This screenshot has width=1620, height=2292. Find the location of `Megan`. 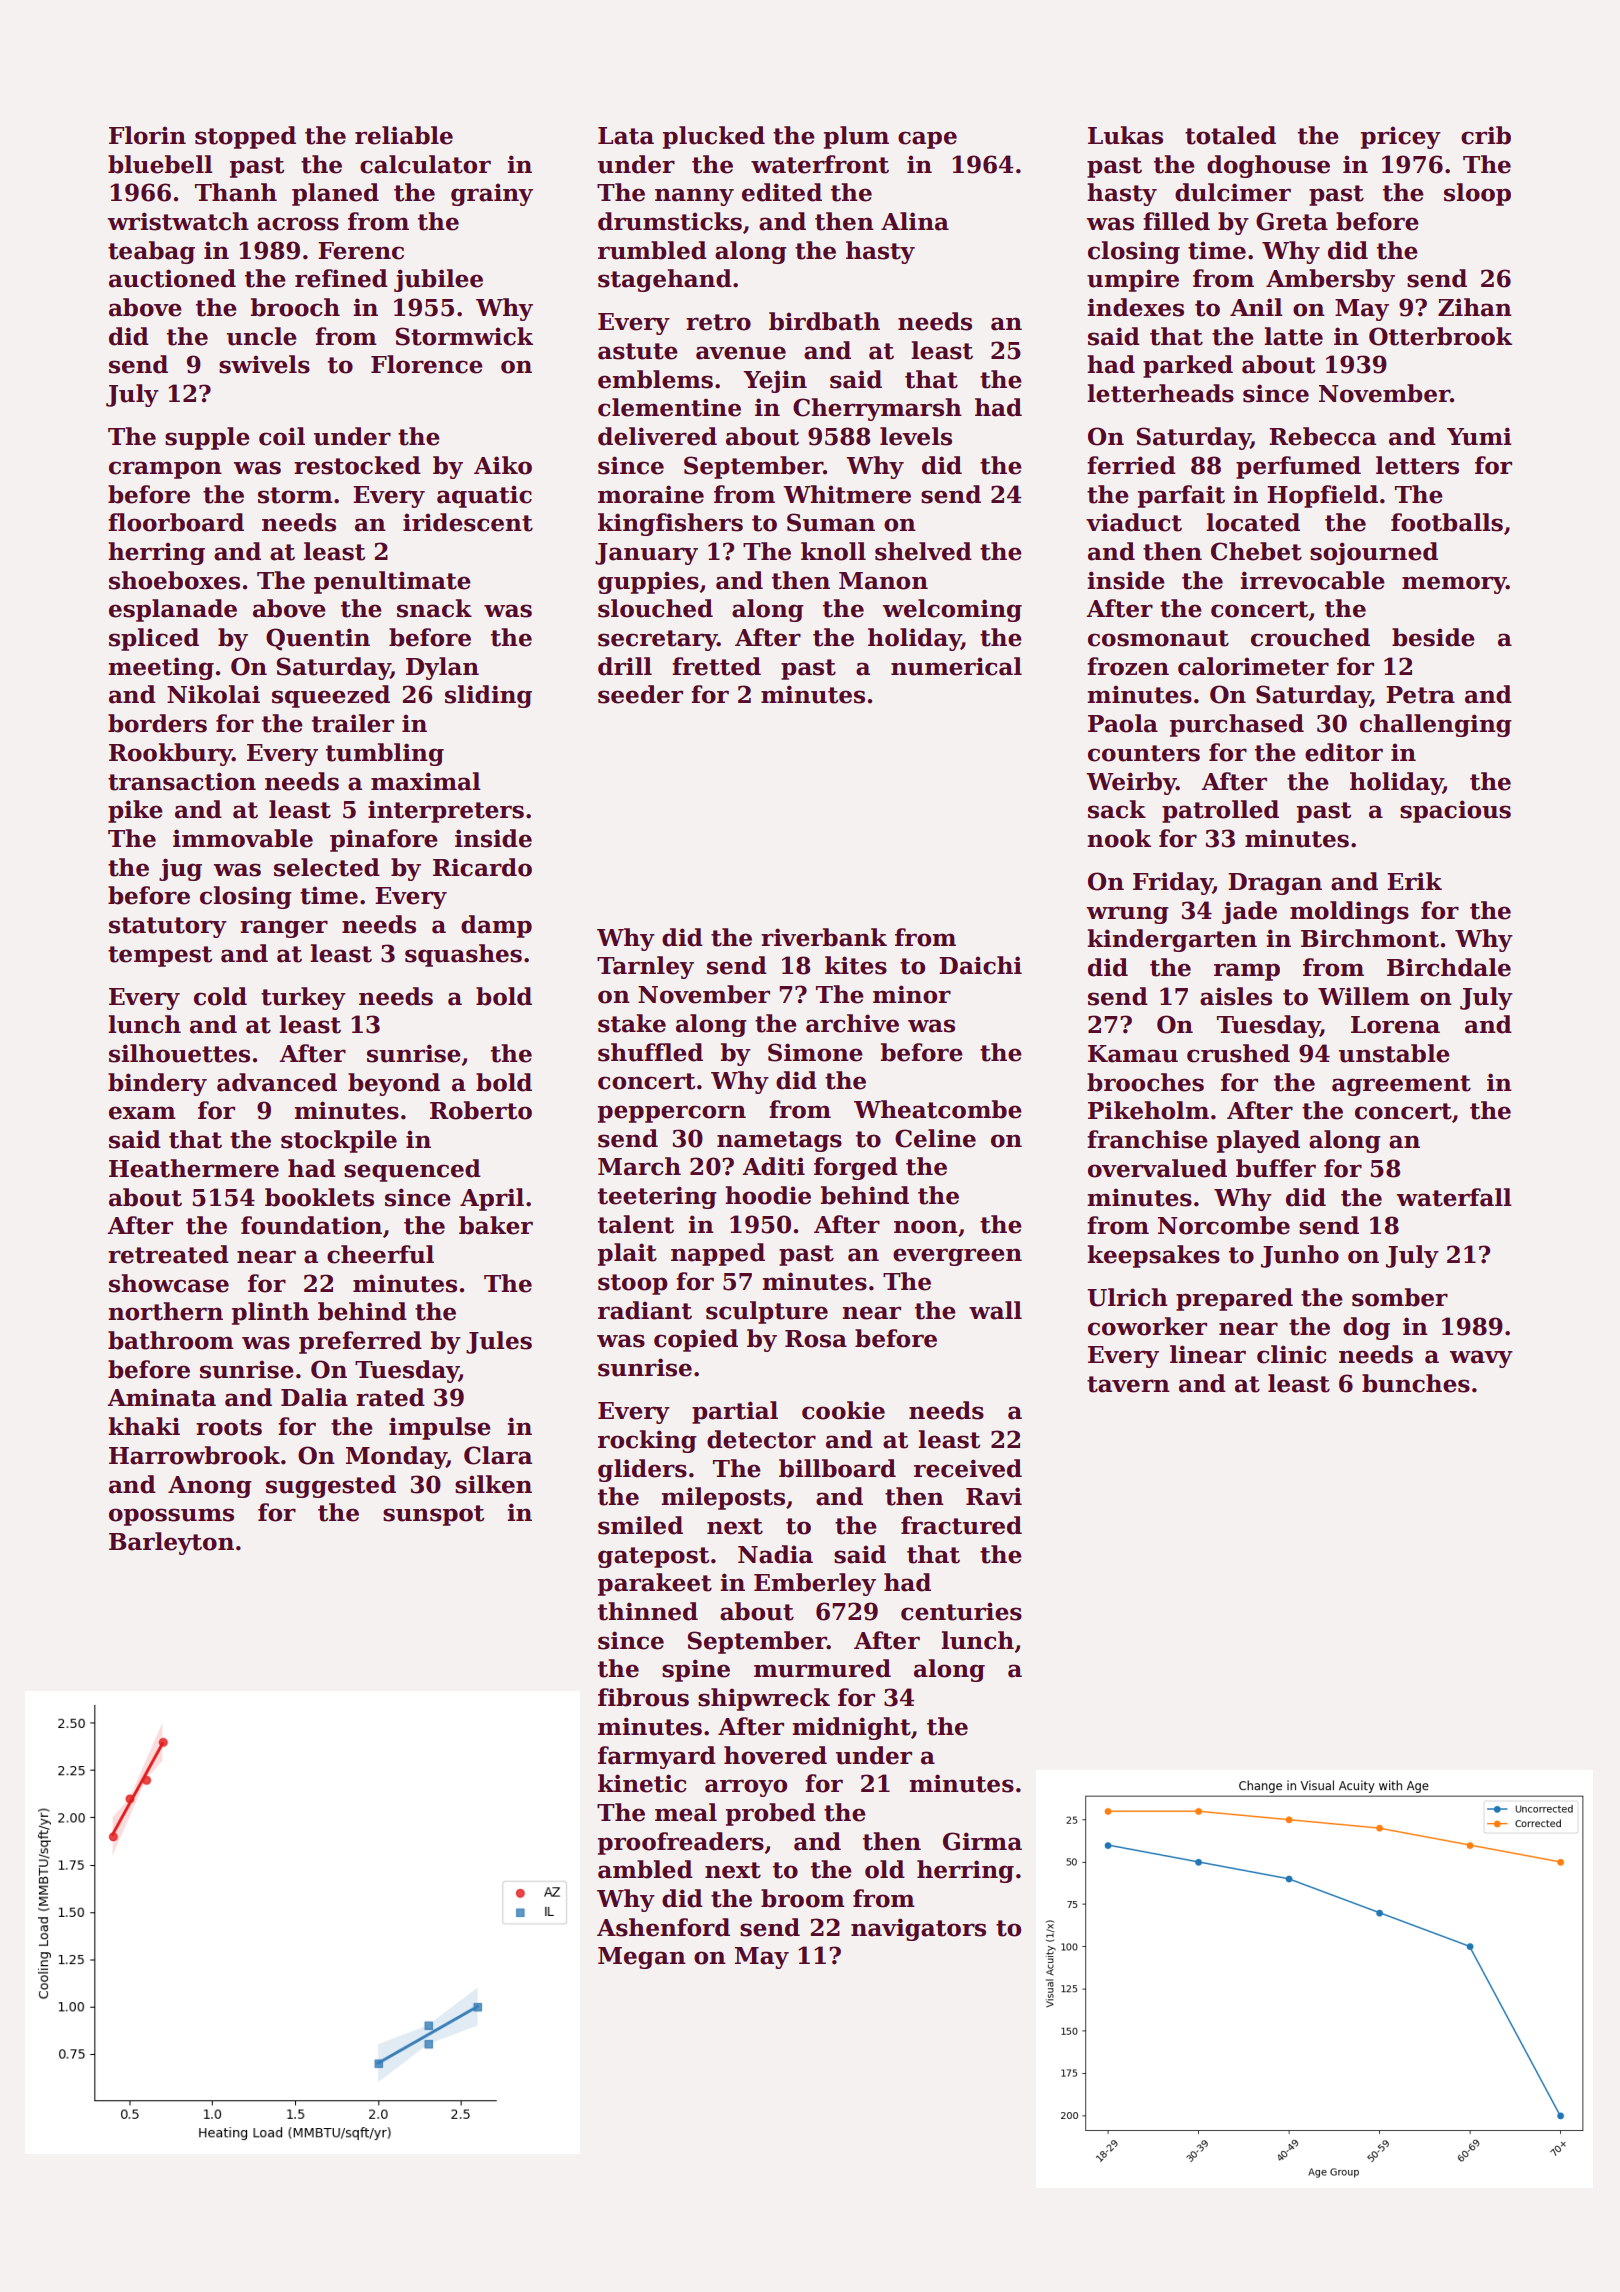

Megan is located at coordinates (642, 1958).
